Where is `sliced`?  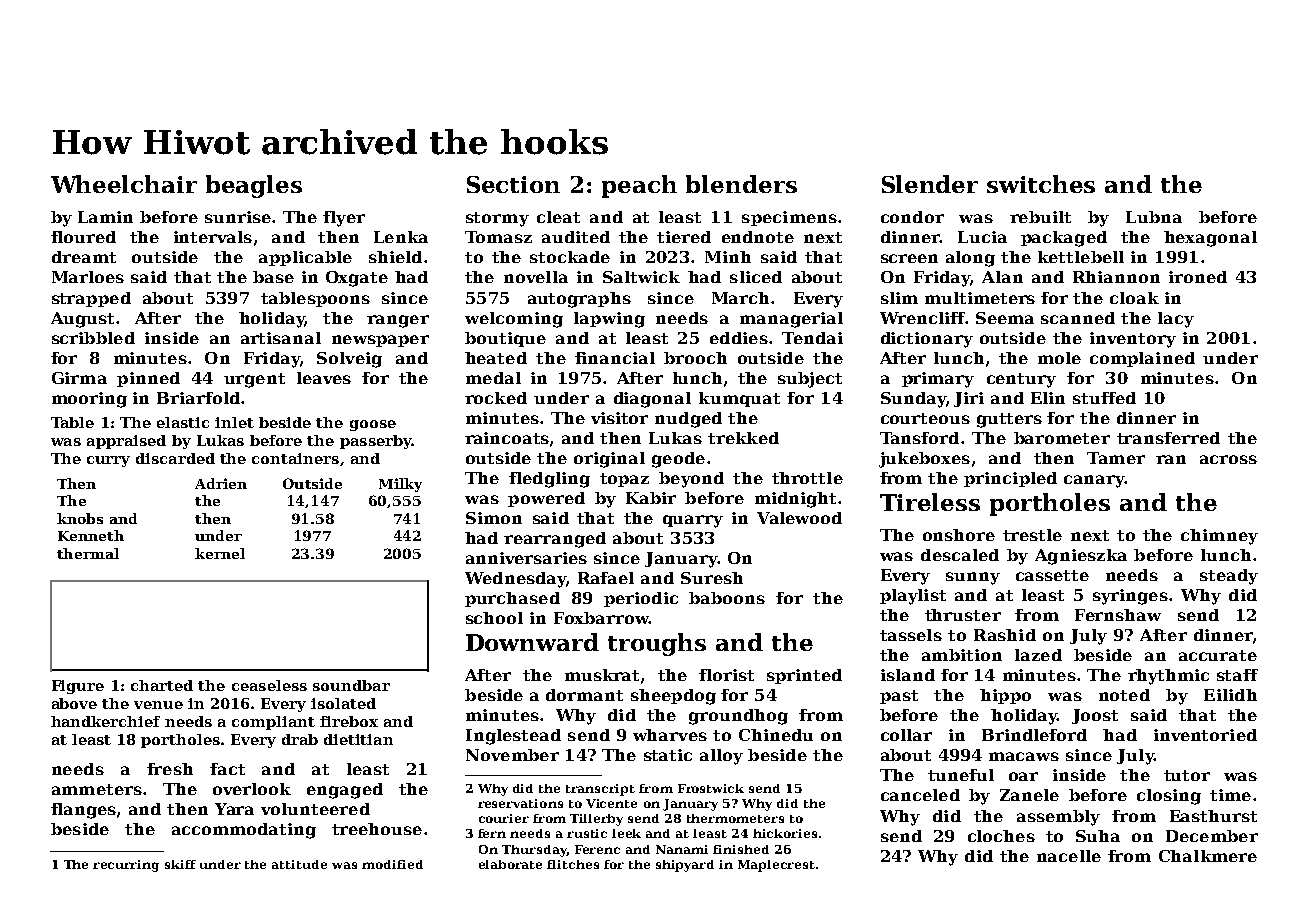 sliced is located at coordinates (756, 277).
